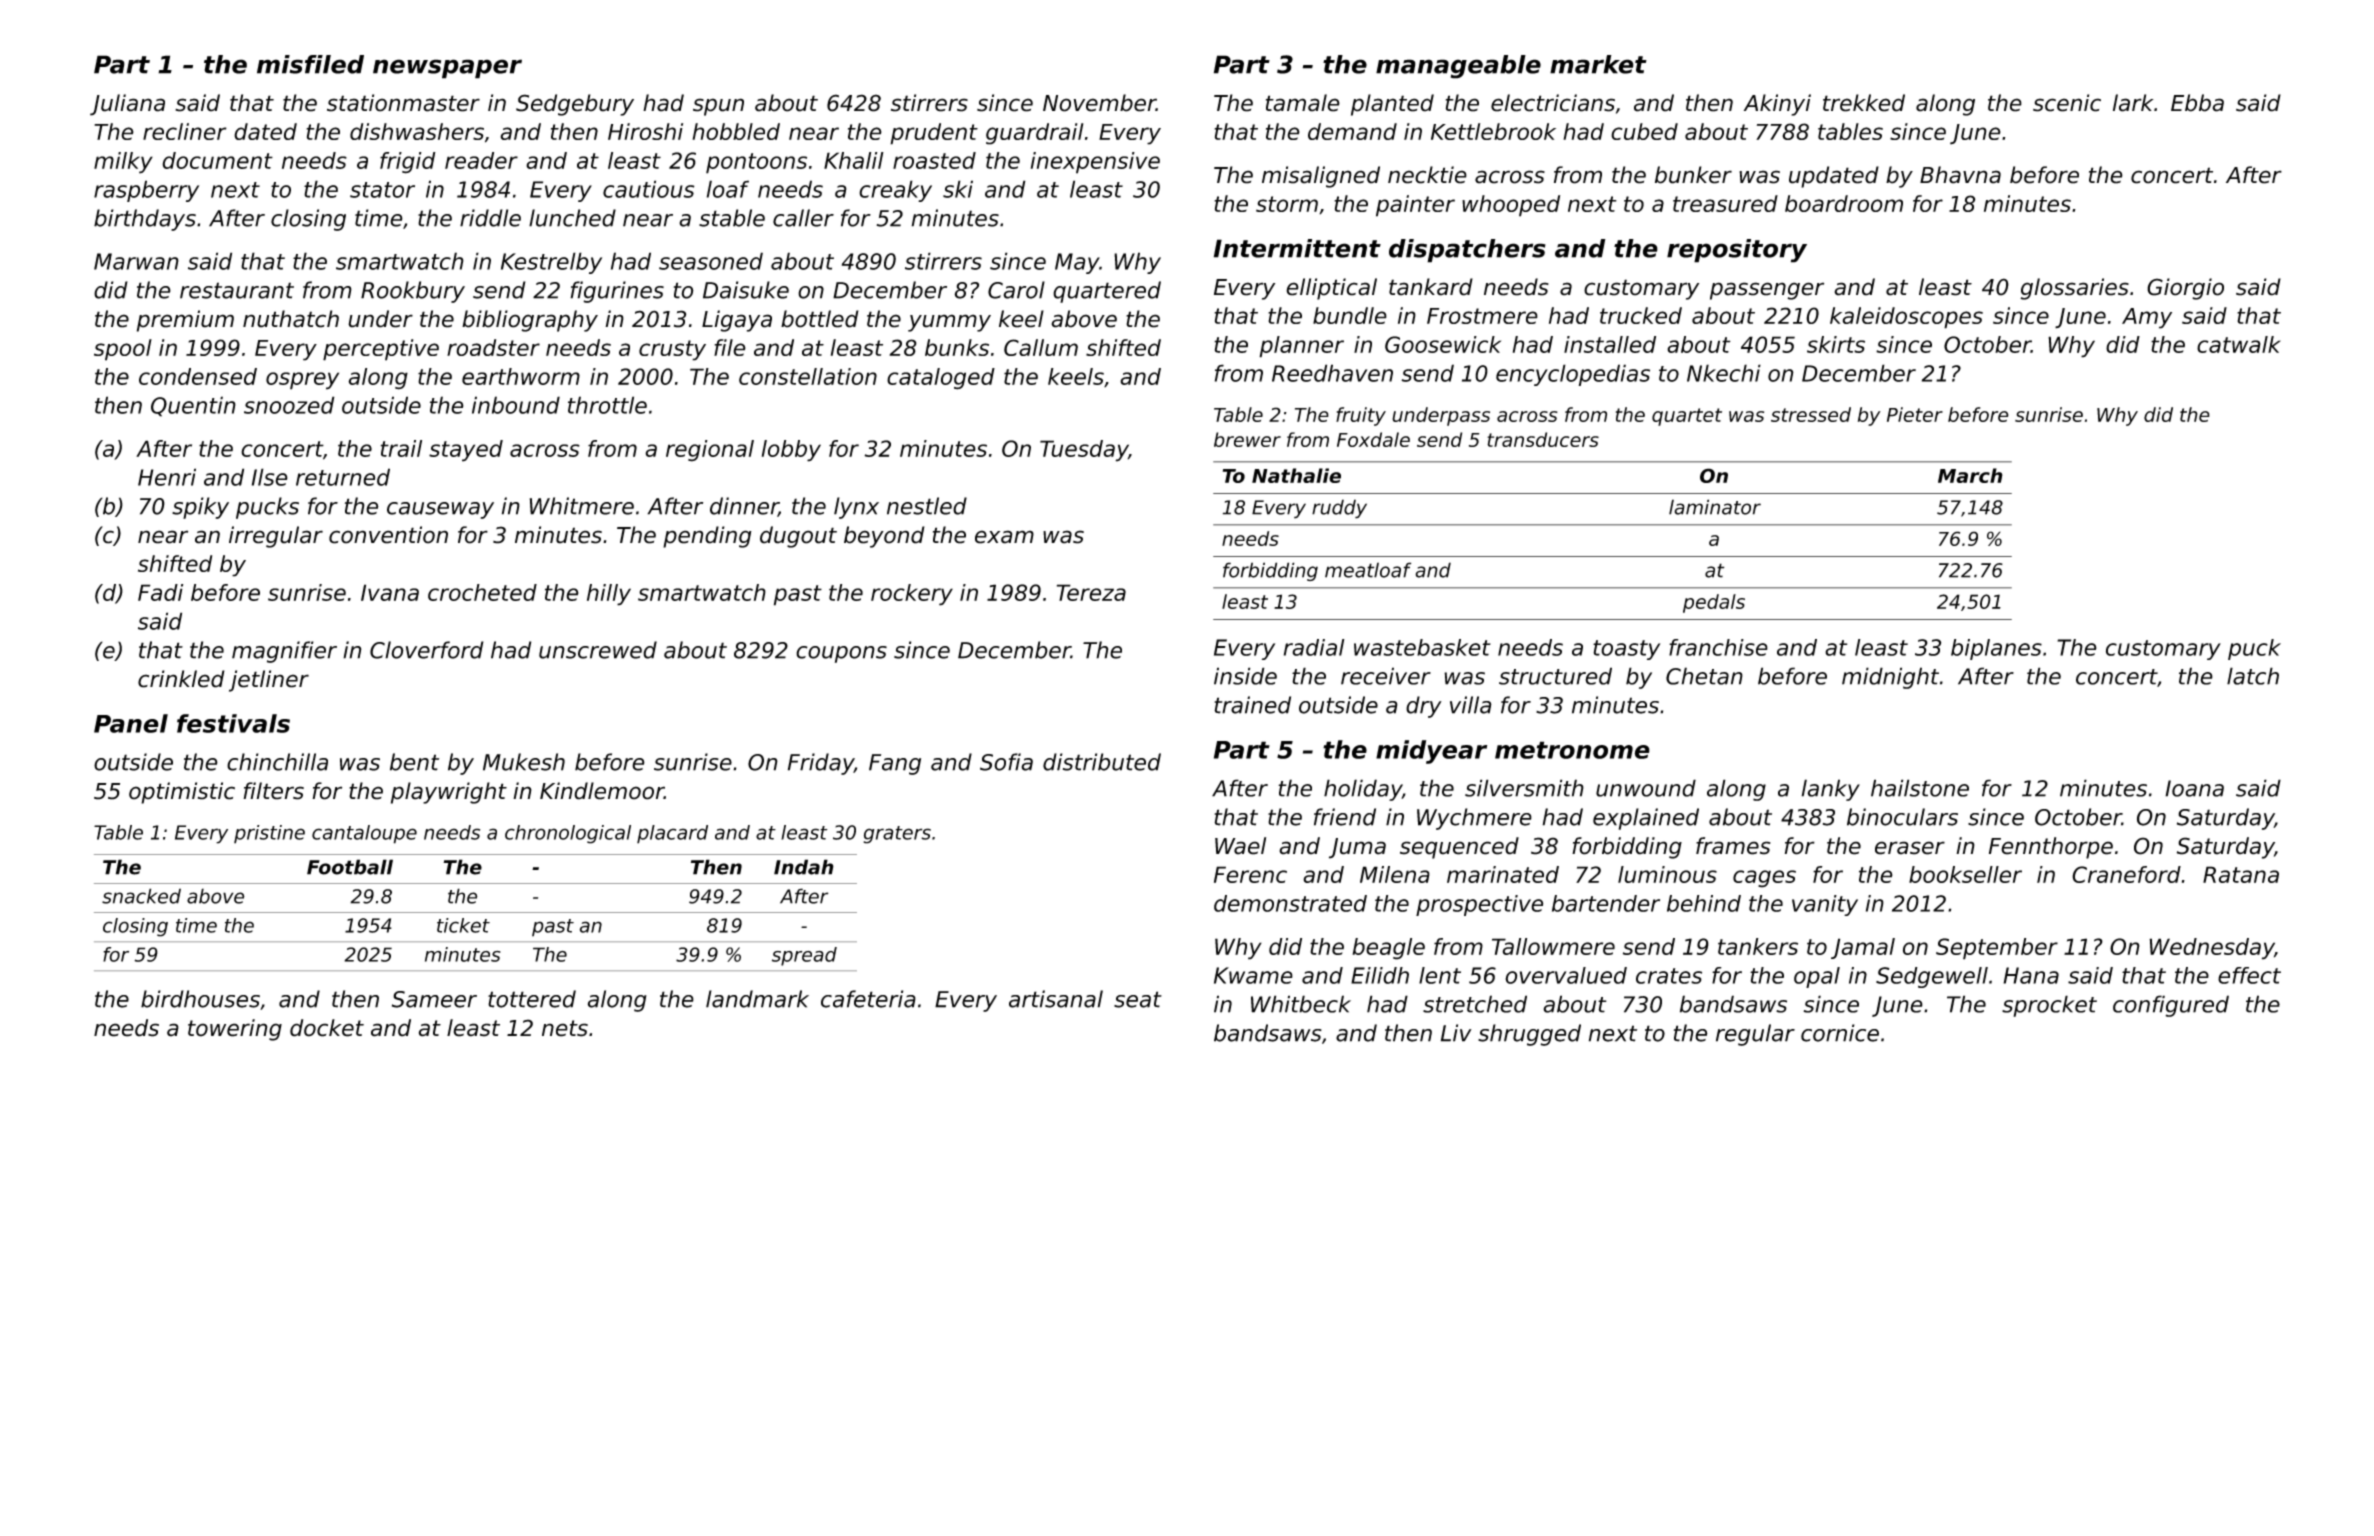  I want to click on biplanes, so click(1996, 649).
